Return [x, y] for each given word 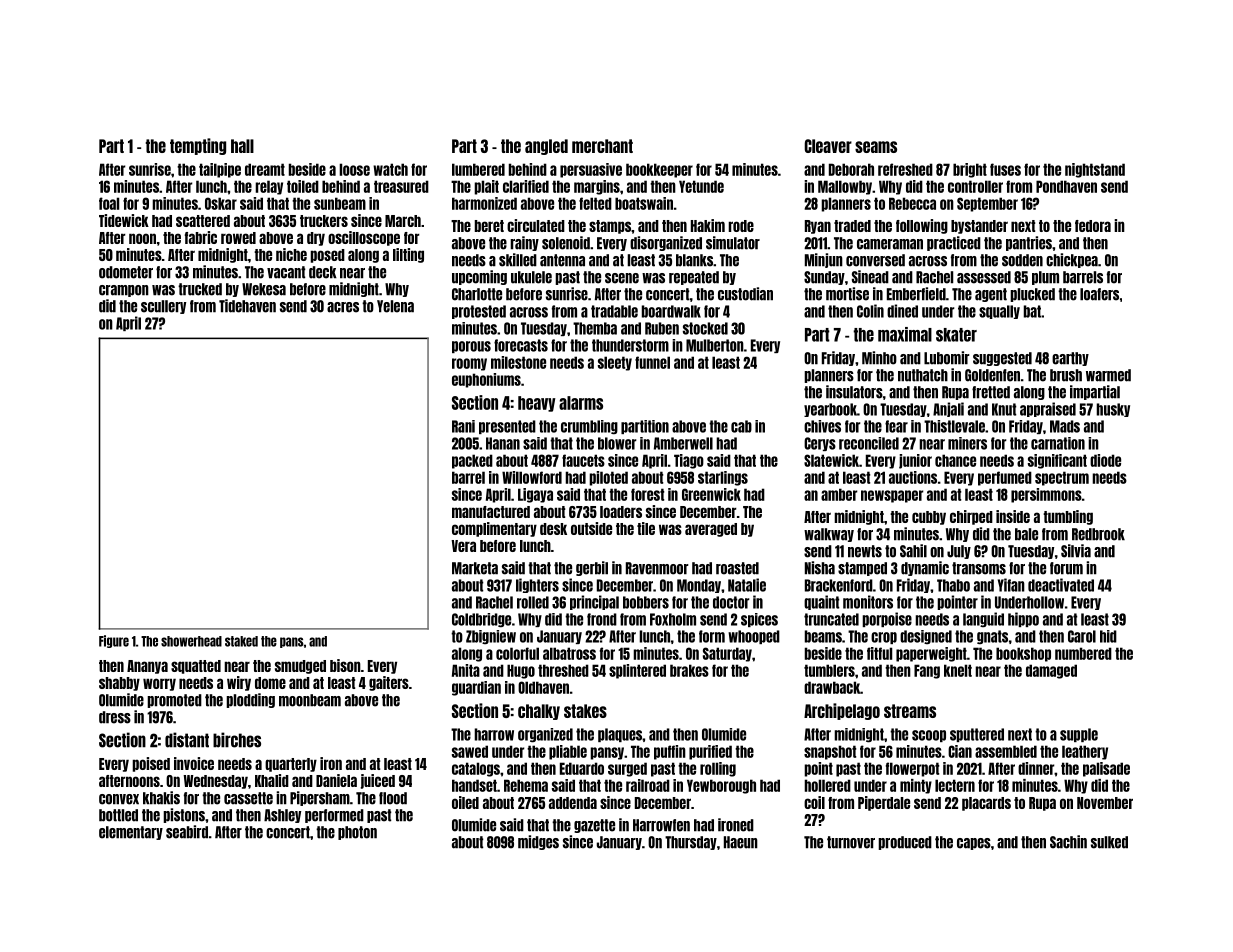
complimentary [494, 529]
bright [970, 170]
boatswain [644, 203]
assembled [1006, 751]
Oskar [221, 203]
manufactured [491, 512]
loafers [1099, 294]
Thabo [953, 585]
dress [115, 717]
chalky [539, 712]
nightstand [1095, 170]
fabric [201, 237]
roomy [469, 364]
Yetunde [701, 186]
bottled [118, 815]
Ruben [662, 328]
